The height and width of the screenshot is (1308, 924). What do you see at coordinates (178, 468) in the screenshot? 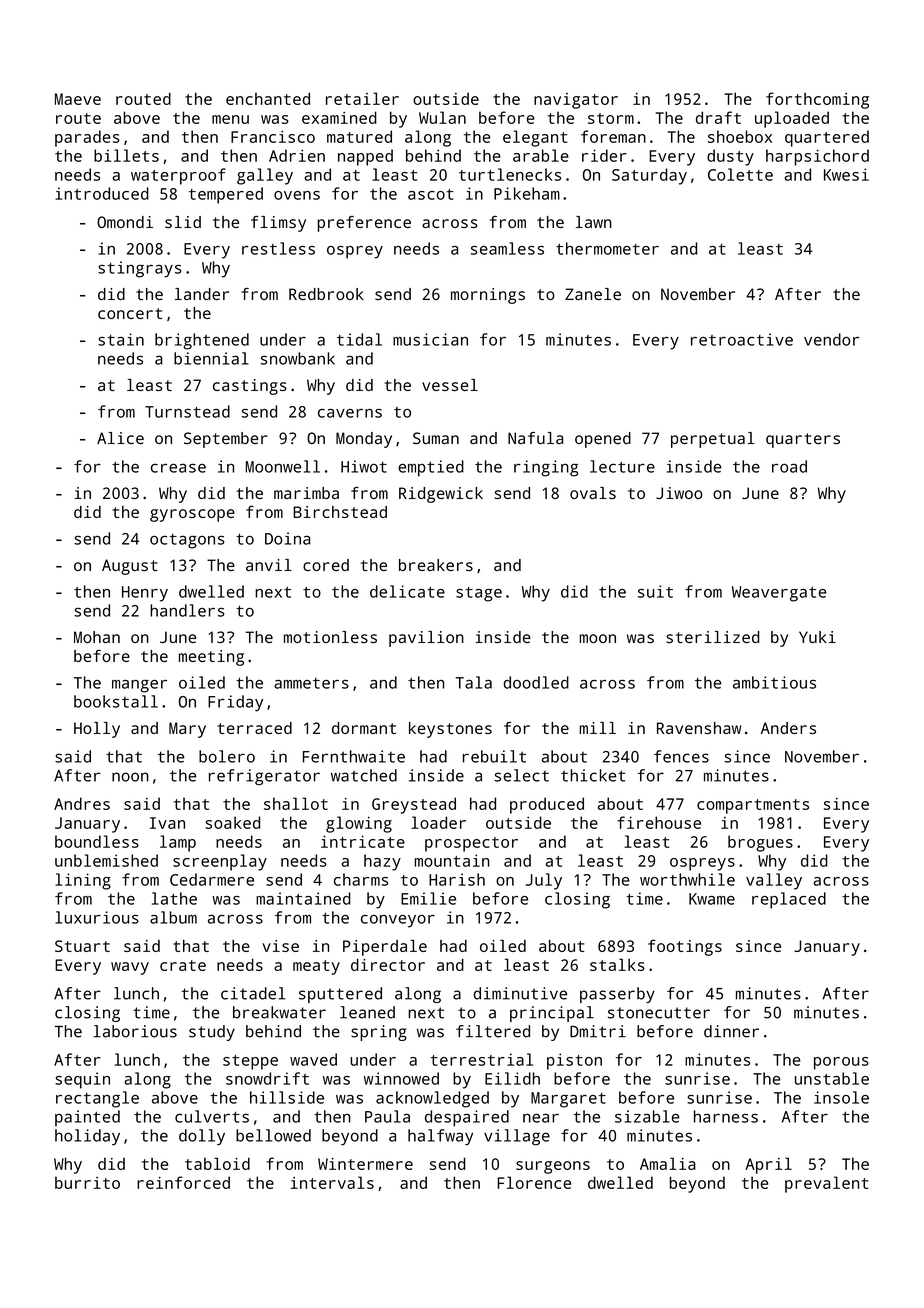
I see `crease` at bounding box center [178, 468].
